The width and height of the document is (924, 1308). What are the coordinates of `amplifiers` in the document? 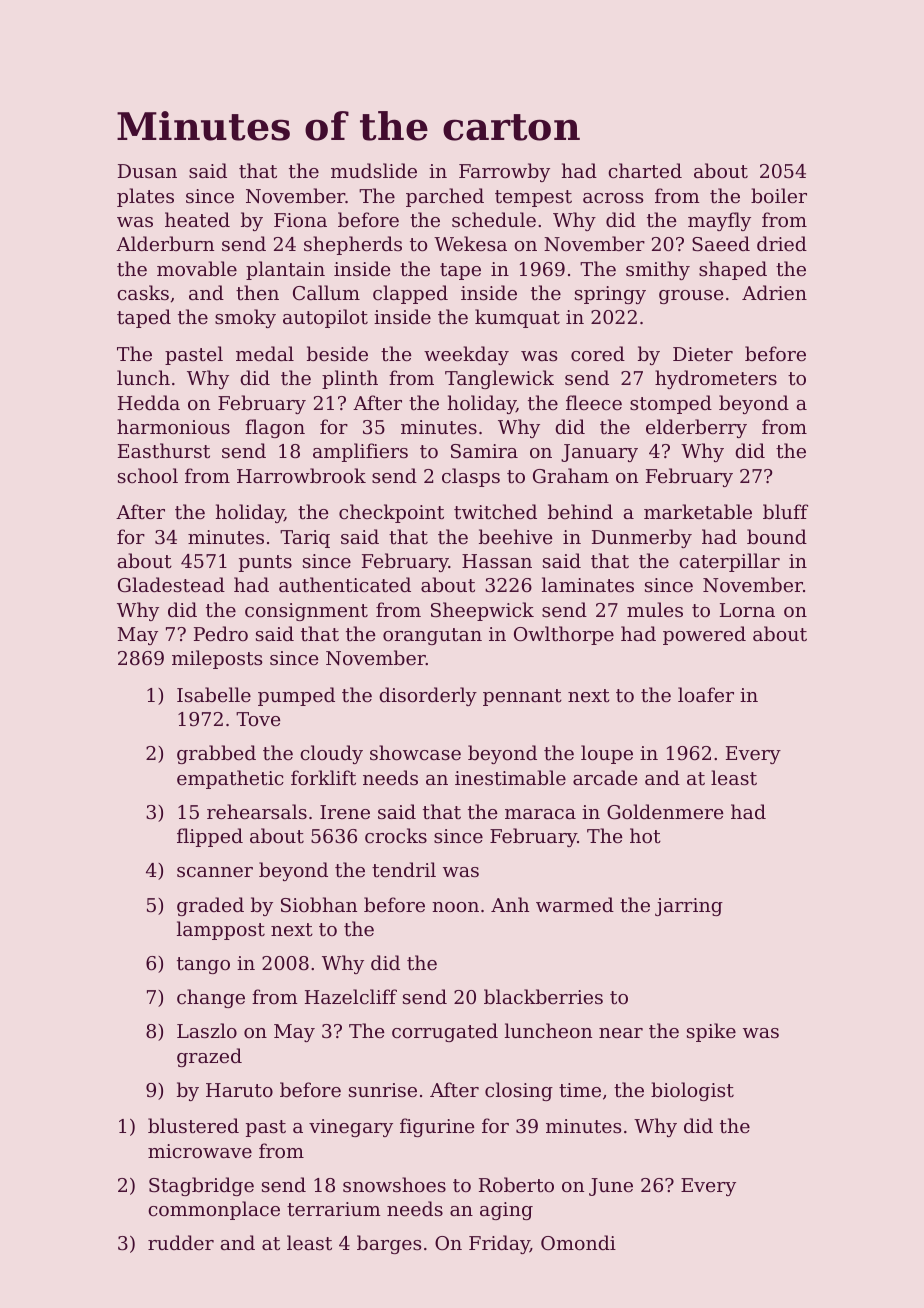 It's located at (360, 452).
